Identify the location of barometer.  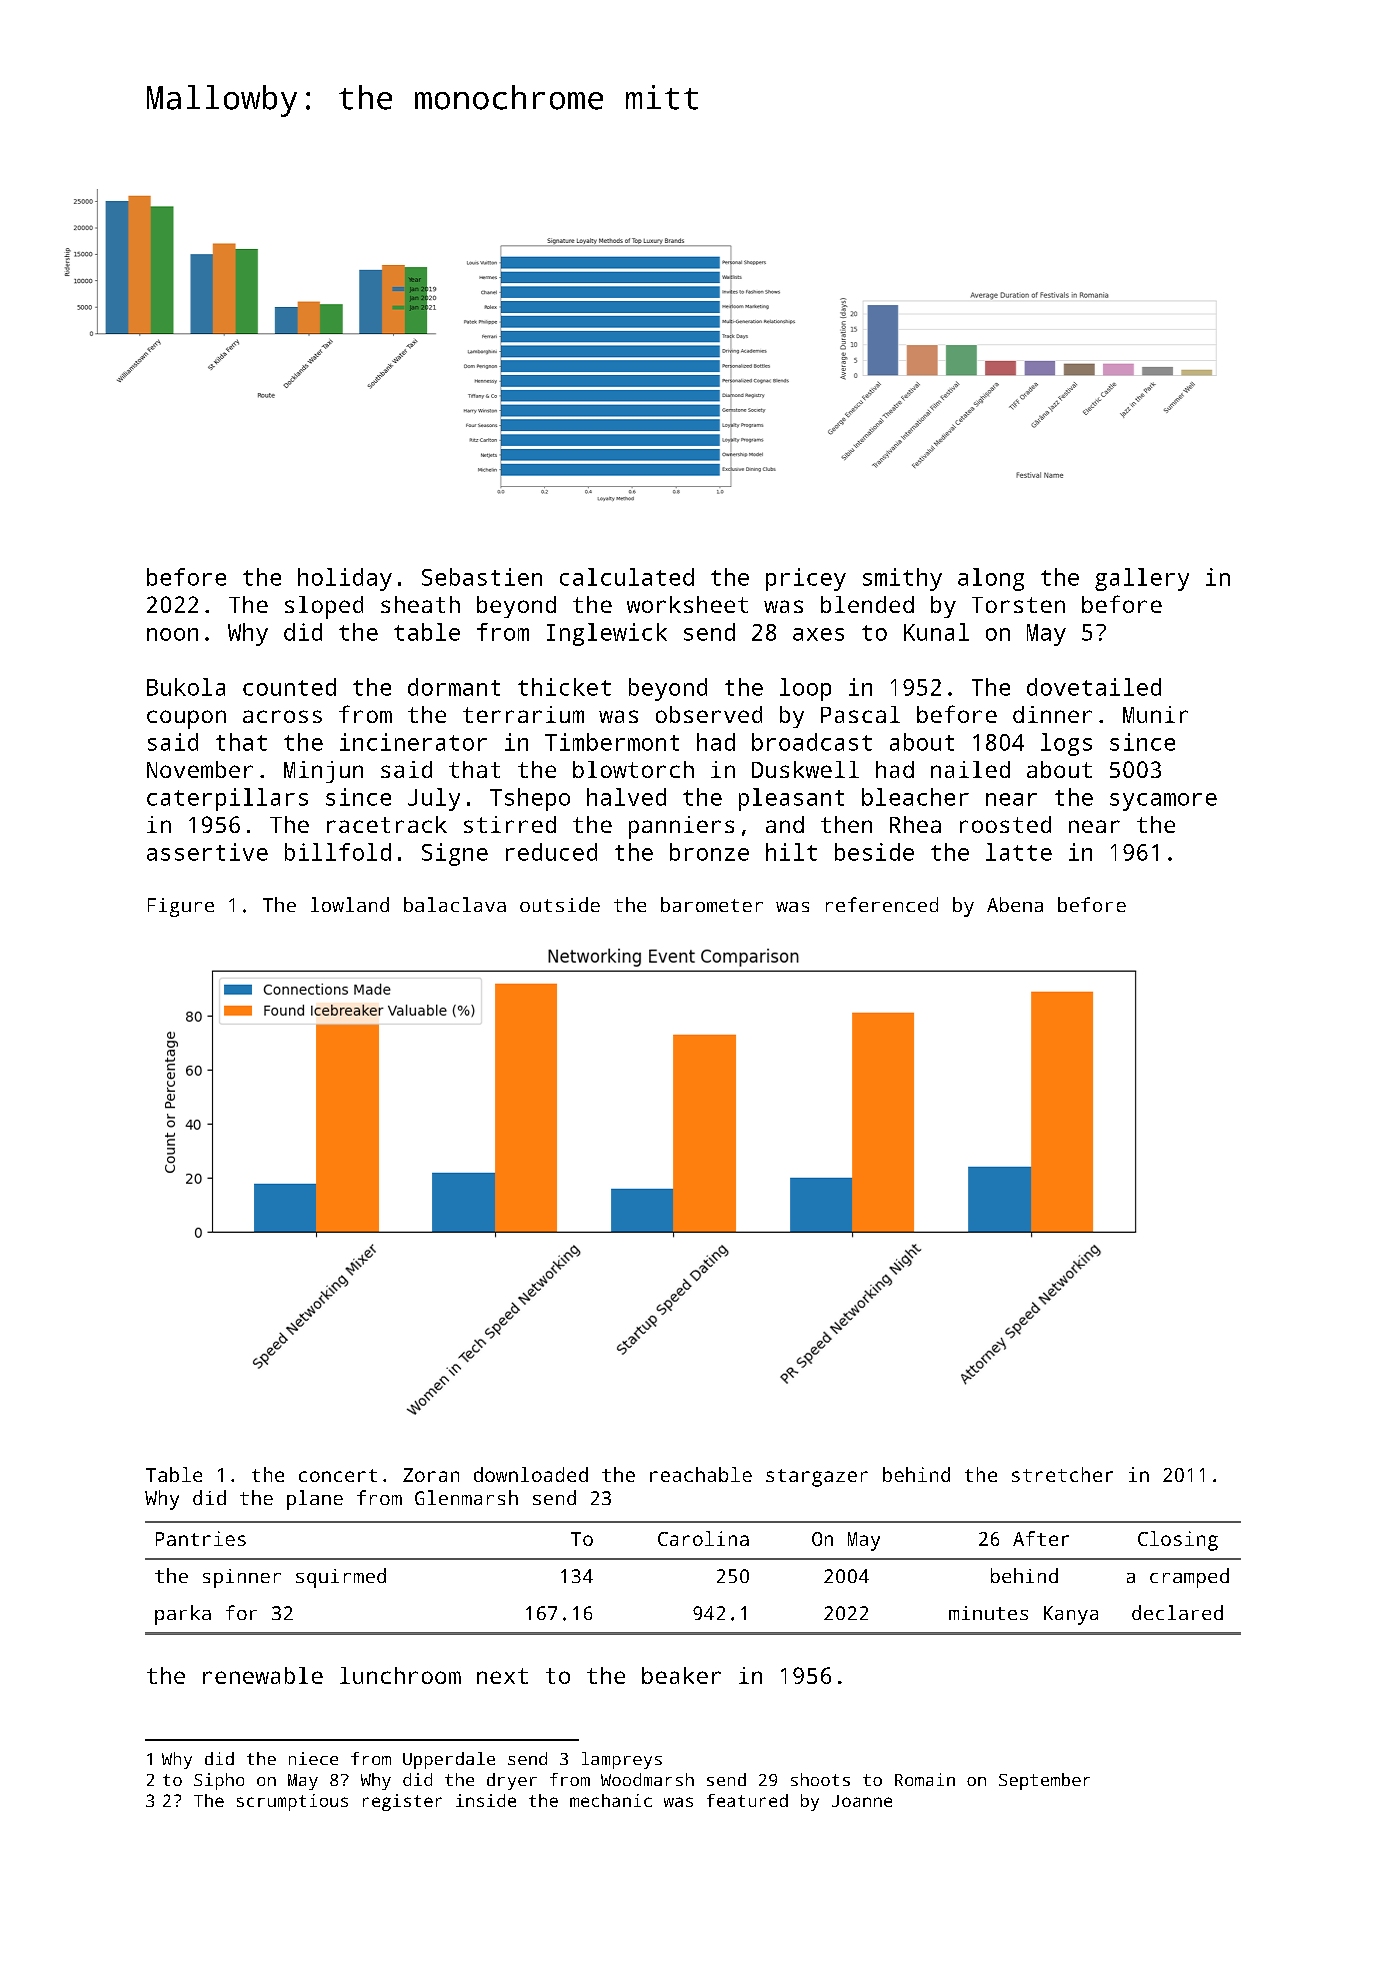
(712, 904).
